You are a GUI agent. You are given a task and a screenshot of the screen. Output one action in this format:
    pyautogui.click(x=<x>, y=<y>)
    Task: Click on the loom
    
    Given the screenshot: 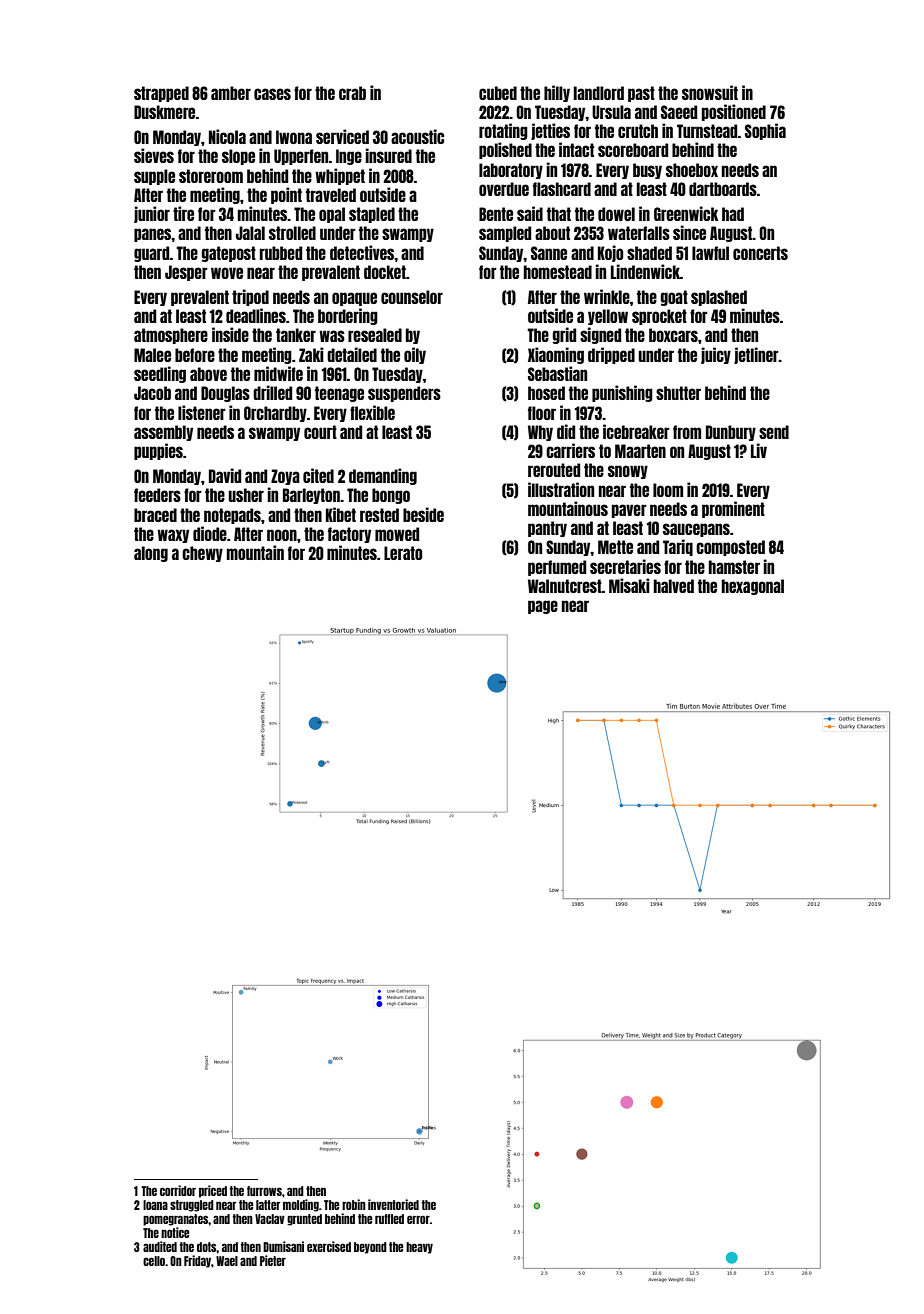 What is the action you would take?
    pyautogui.click(x=668, y=490)
